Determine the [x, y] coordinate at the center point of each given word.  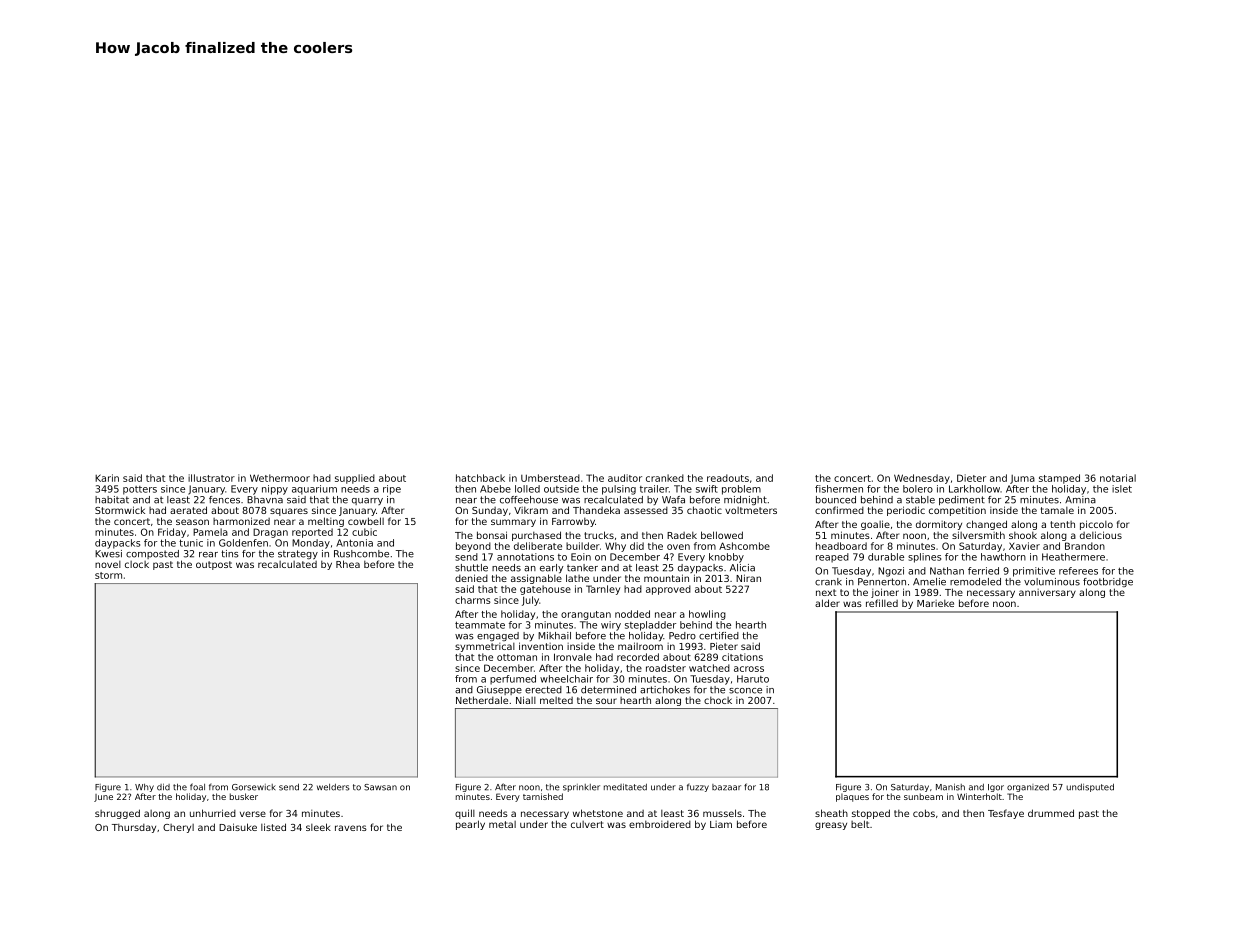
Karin [107, 478]
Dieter [971, 478]
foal [197, 787]
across [749, 669]
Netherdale [482, 700]
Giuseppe [499, 690]
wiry [611, 626]
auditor [625, 478]
